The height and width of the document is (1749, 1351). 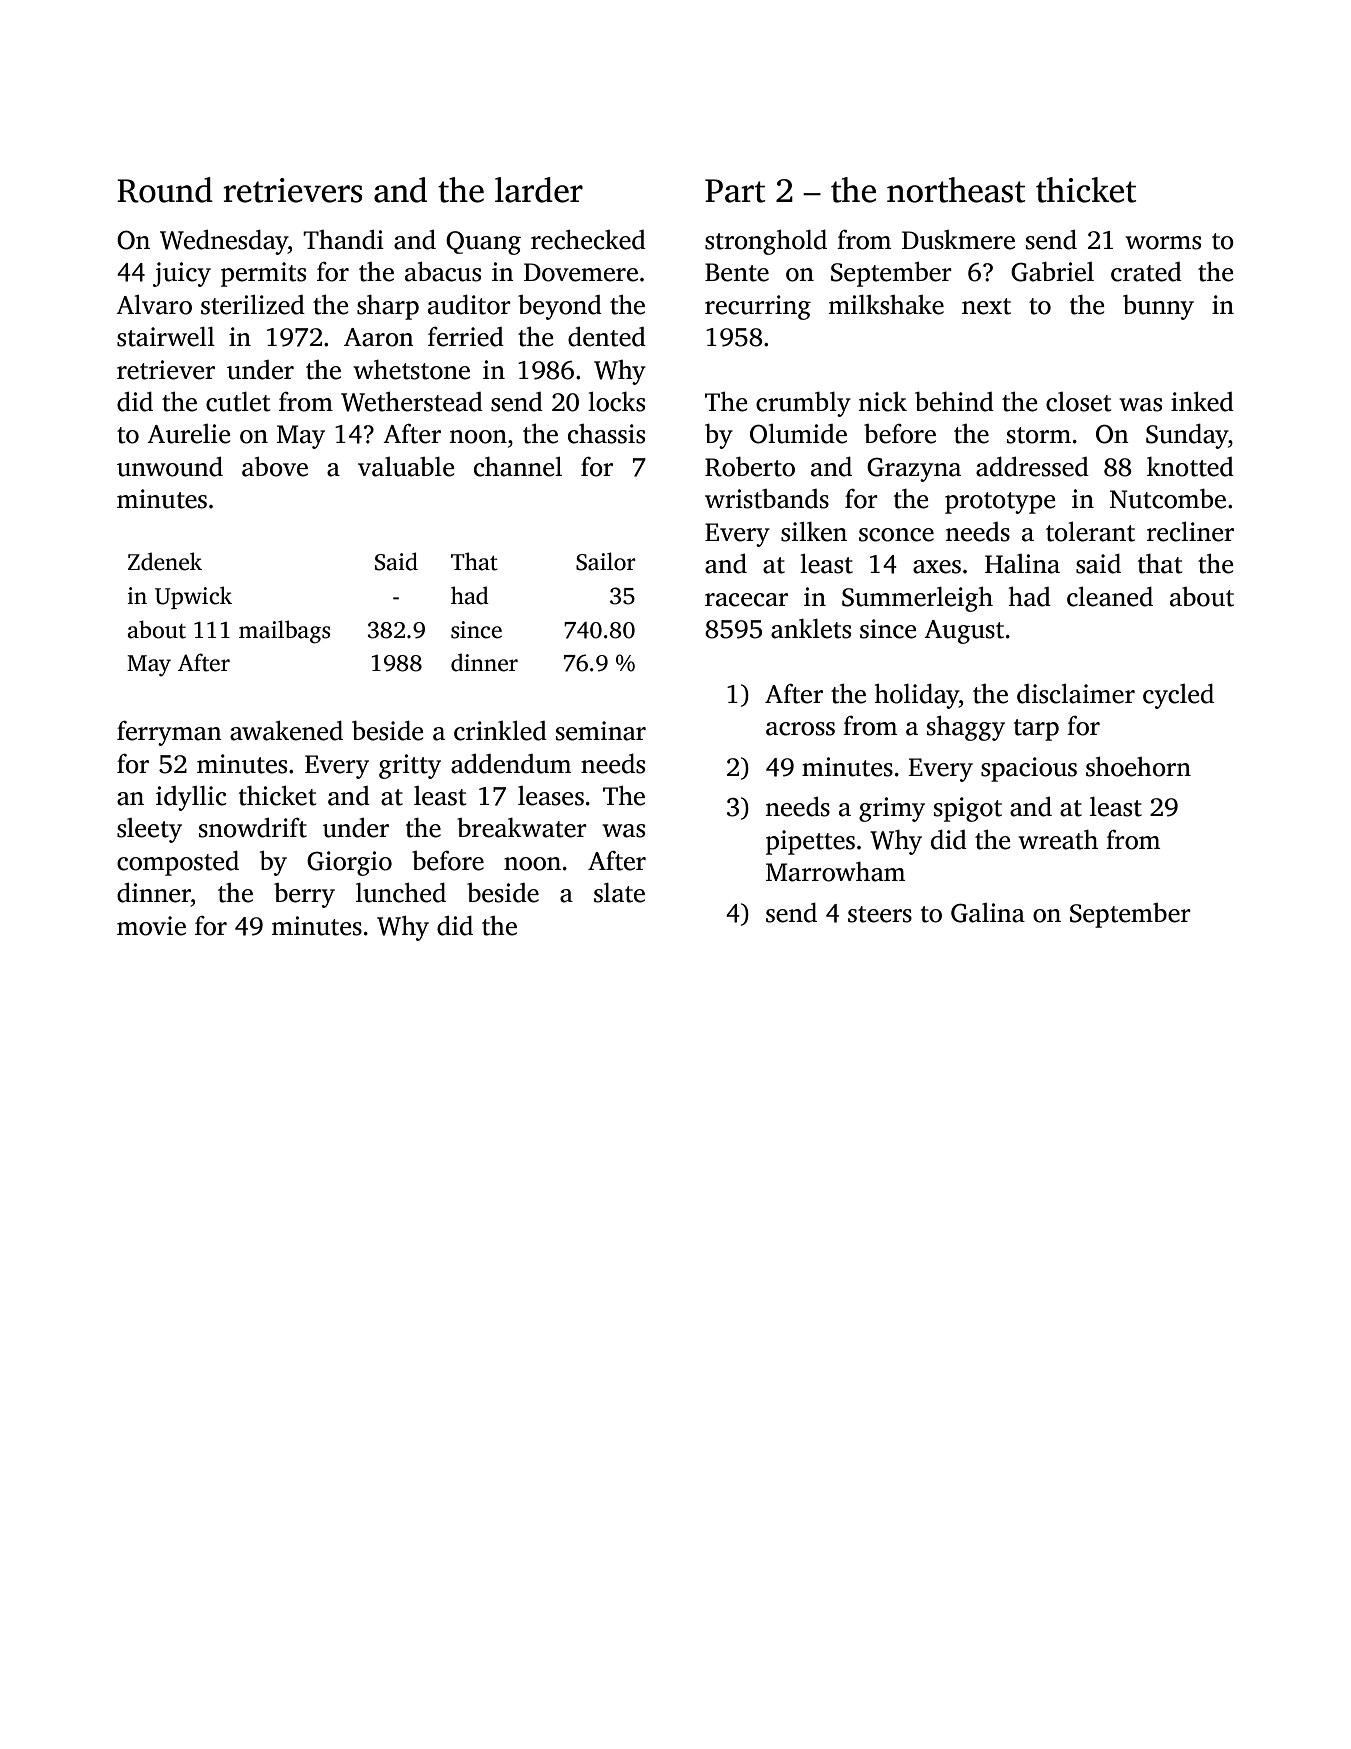 I want to click on slate, so click(x=619, y=893).
